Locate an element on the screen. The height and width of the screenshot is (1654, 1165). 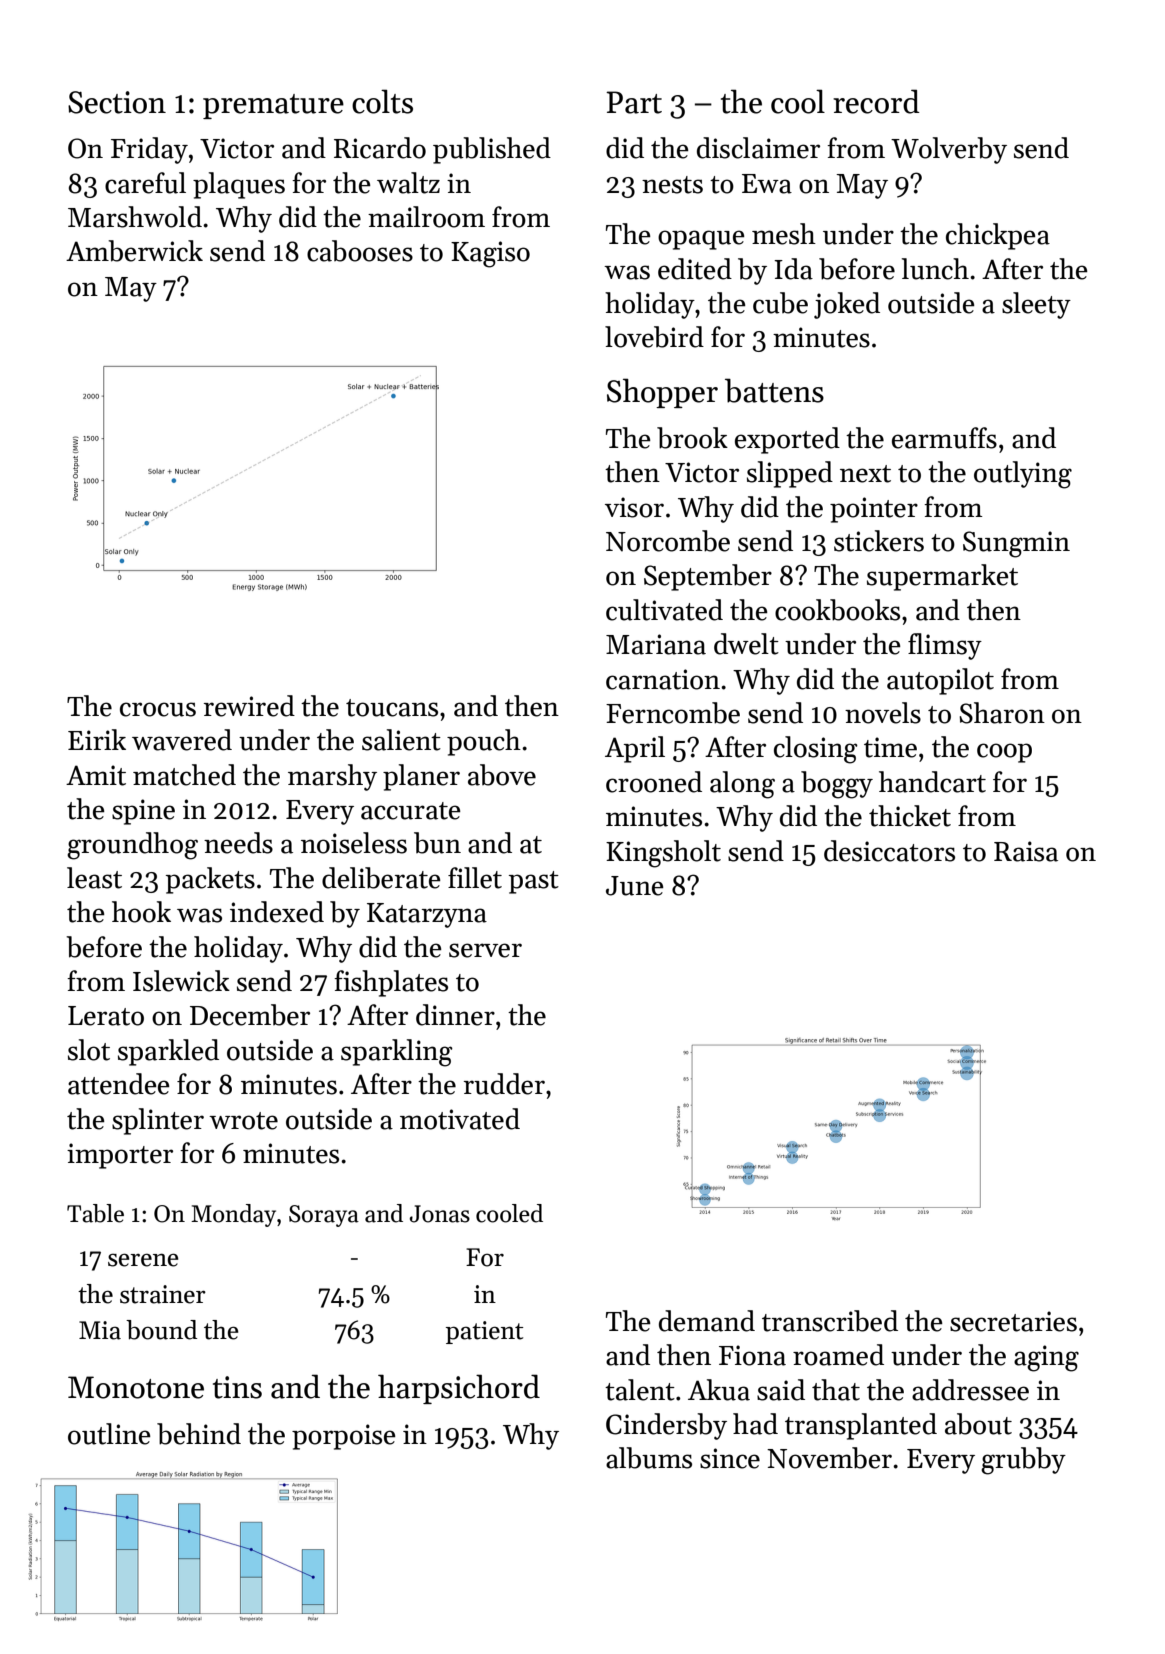
Shopper is located at coordinates (662, 393).
